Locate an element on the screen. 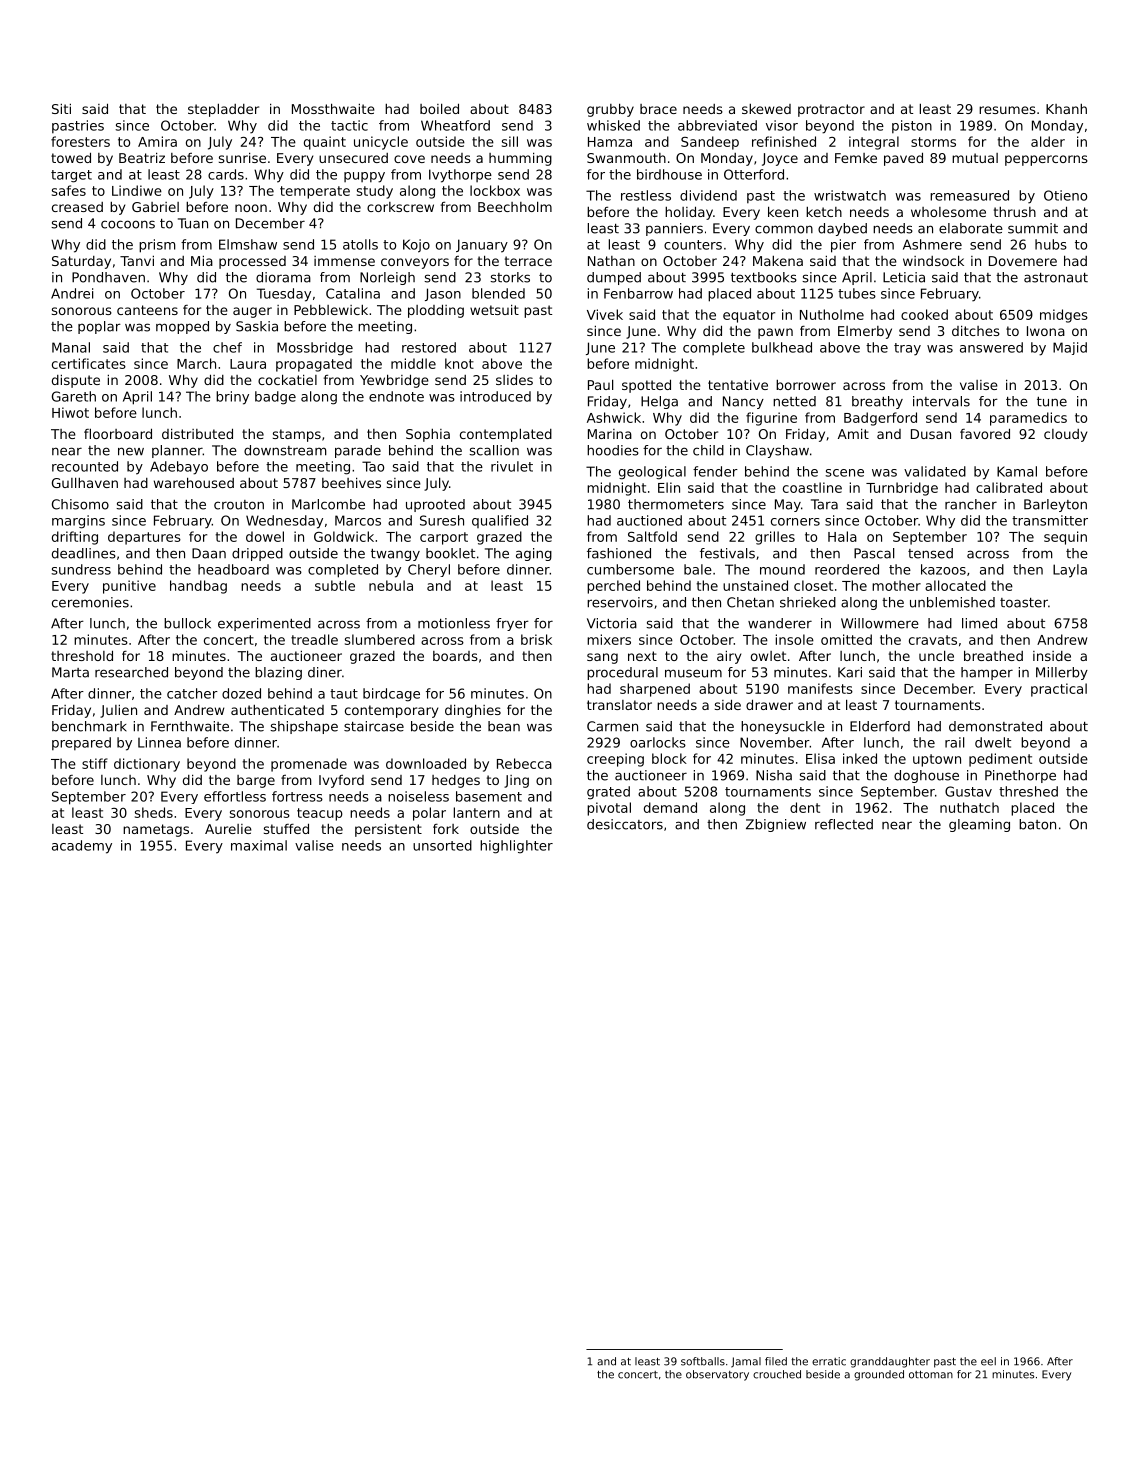 This screenshot has width=1139, height=1474. baton is located at coordinates (1037, 824).
